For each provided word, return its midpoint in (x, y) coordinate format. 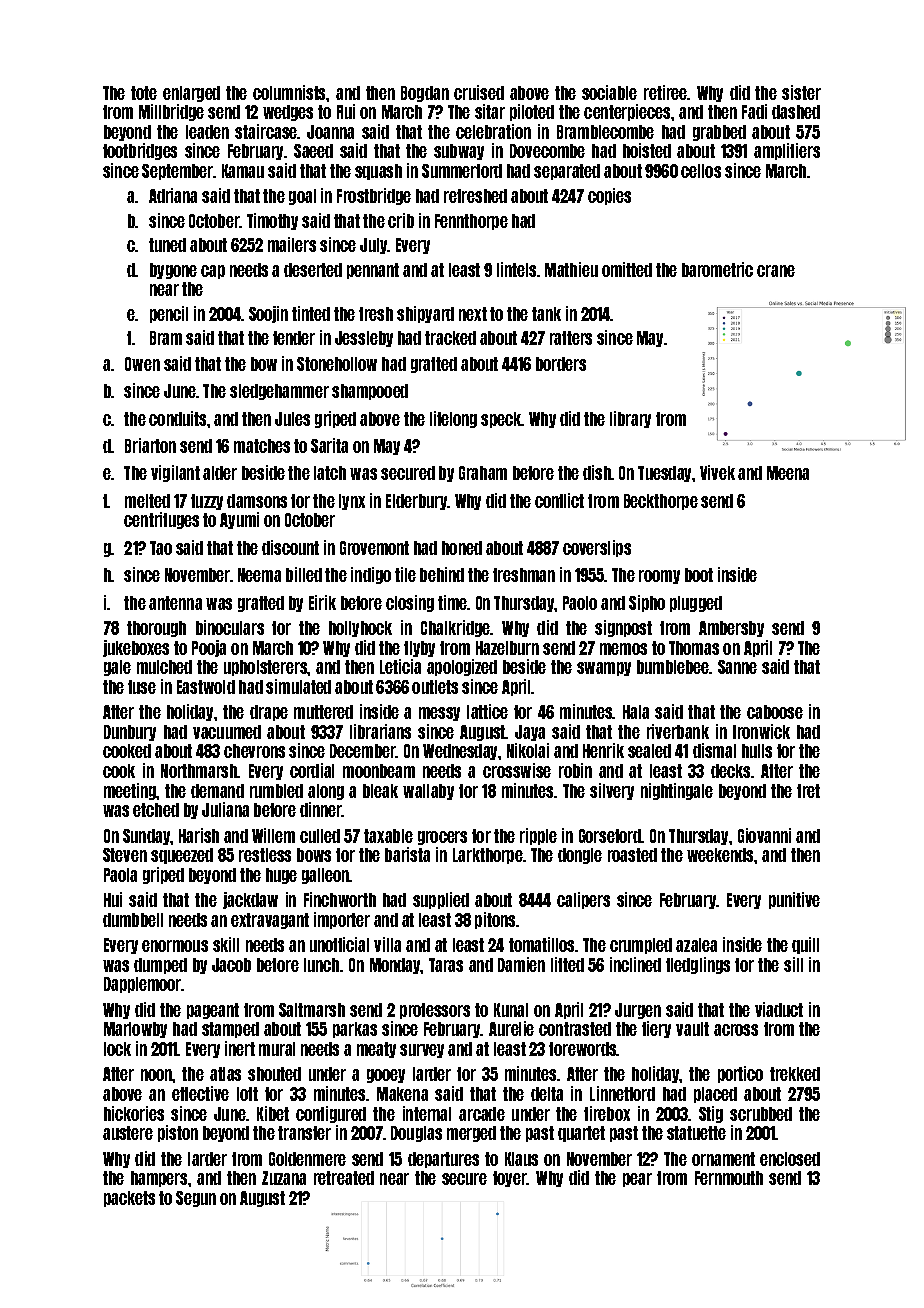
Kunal (511, 1010)
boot (699, 575)
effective (200, 1093)
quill (805, 945)
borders (561, 364)
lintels (516, 269)
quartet (581, 1134)
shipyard (425, 314)
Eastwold (206, 687)
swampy (604, 669)
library (630, 419)
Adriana (173, 195)
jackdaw (250, 900)
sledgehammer (279, 392)
